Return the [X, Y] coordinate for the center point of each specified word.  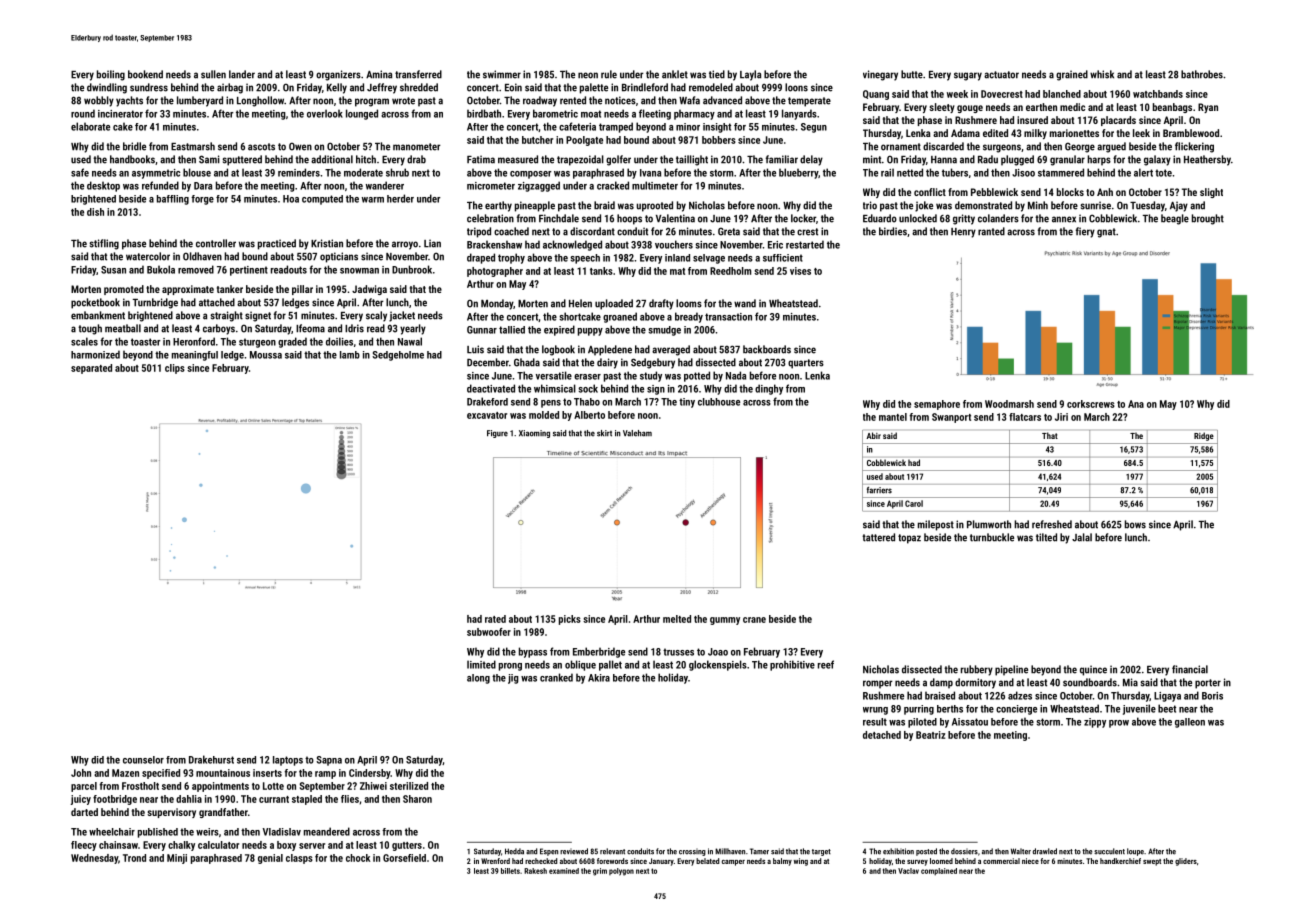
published [158, 833]
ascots [261, 147]
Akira [599, 678]
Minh [1038, 205]
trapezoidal [580, 160]
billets [510, 871]
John [81, 773]
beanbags [1172, 108]
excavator [487, 415]
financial [1190, 669]
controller [216, 243]
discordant [592, 231]
